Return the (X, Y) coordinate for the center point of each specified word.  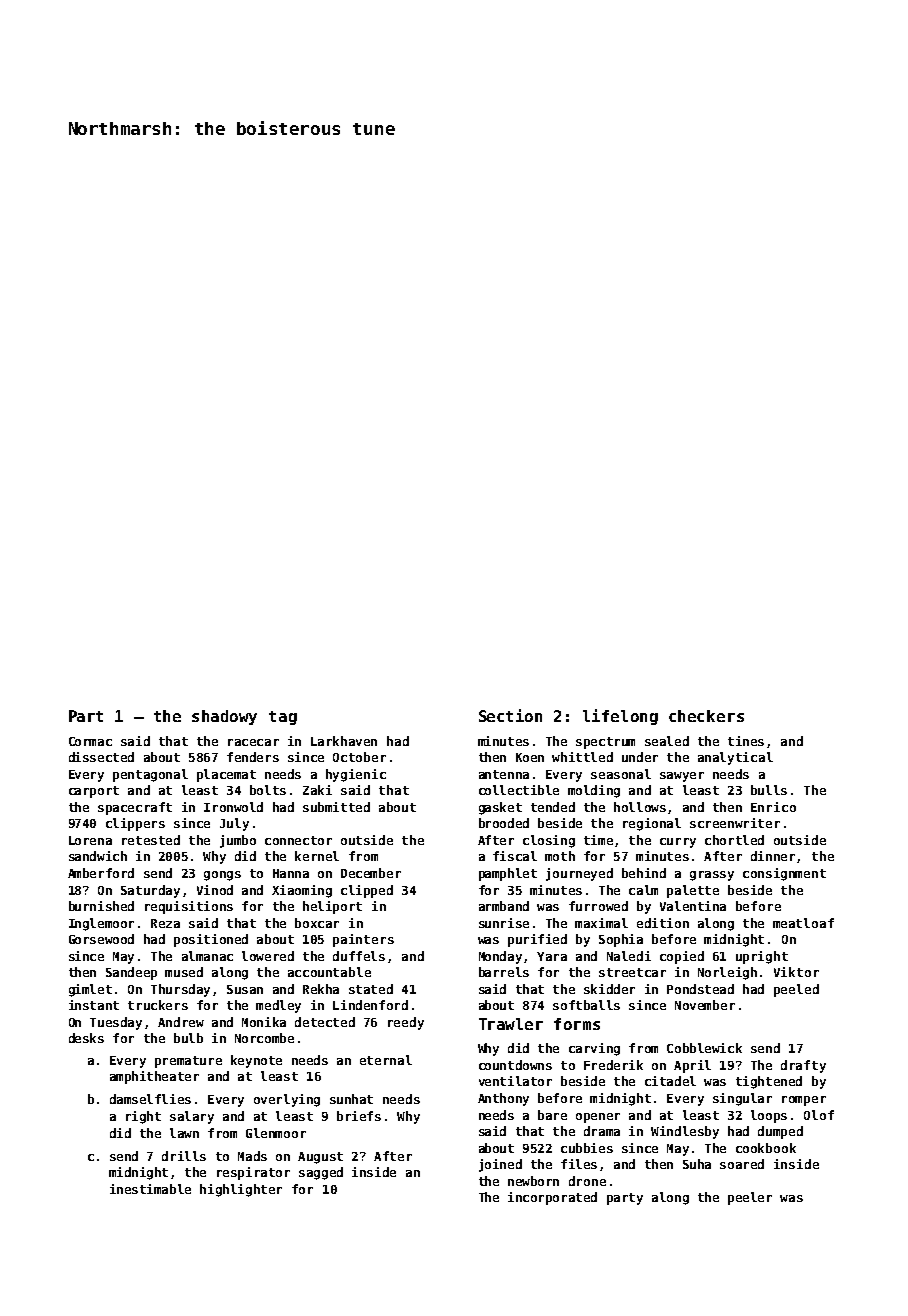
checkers (706, 716)
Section (510, 715)
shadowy (224, 717)
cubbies (587, 1148)
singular (742, 1099)
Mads (252, 1156)
